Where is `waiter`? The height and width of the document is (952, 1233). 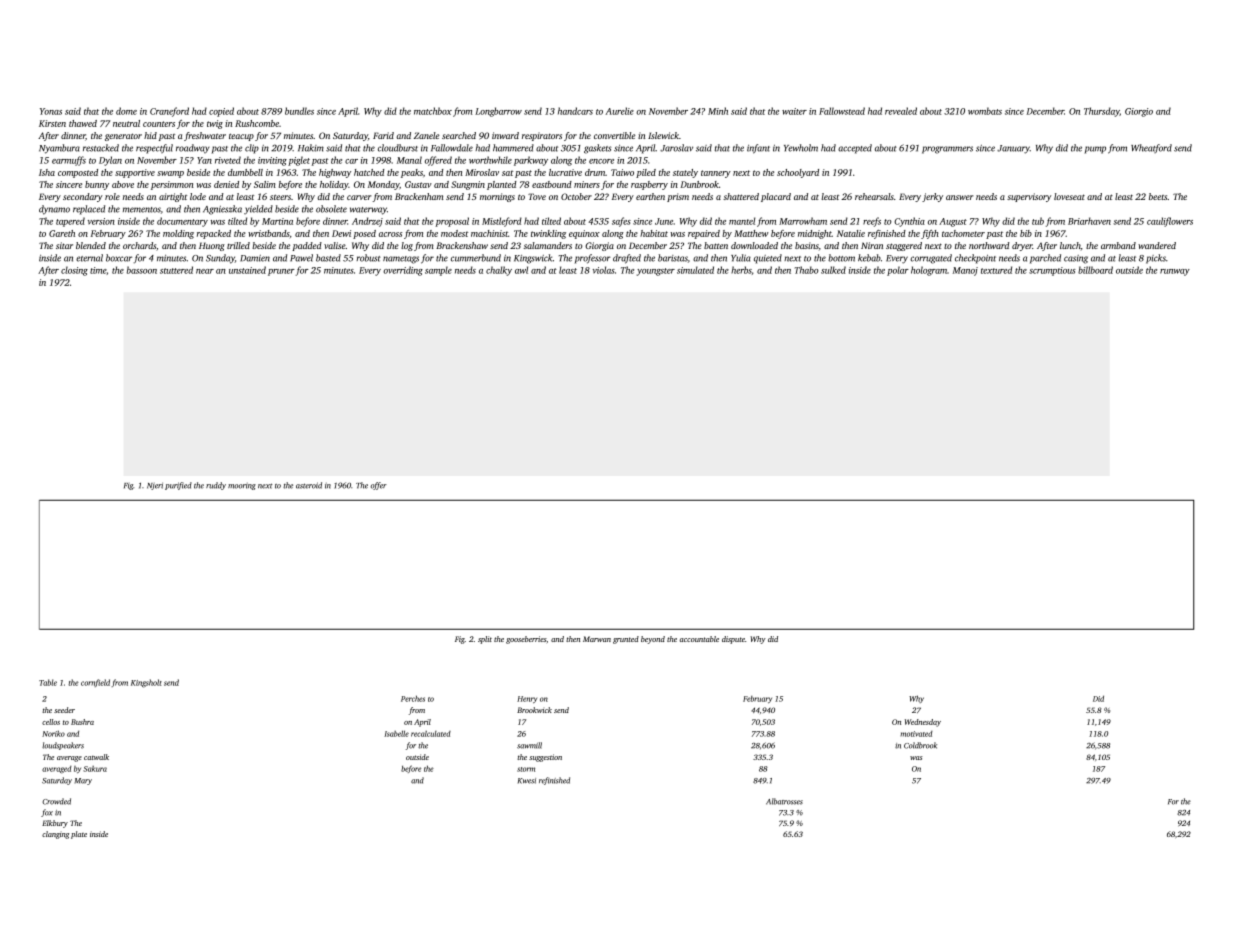 waiter is located at coordinates (794, 111).
